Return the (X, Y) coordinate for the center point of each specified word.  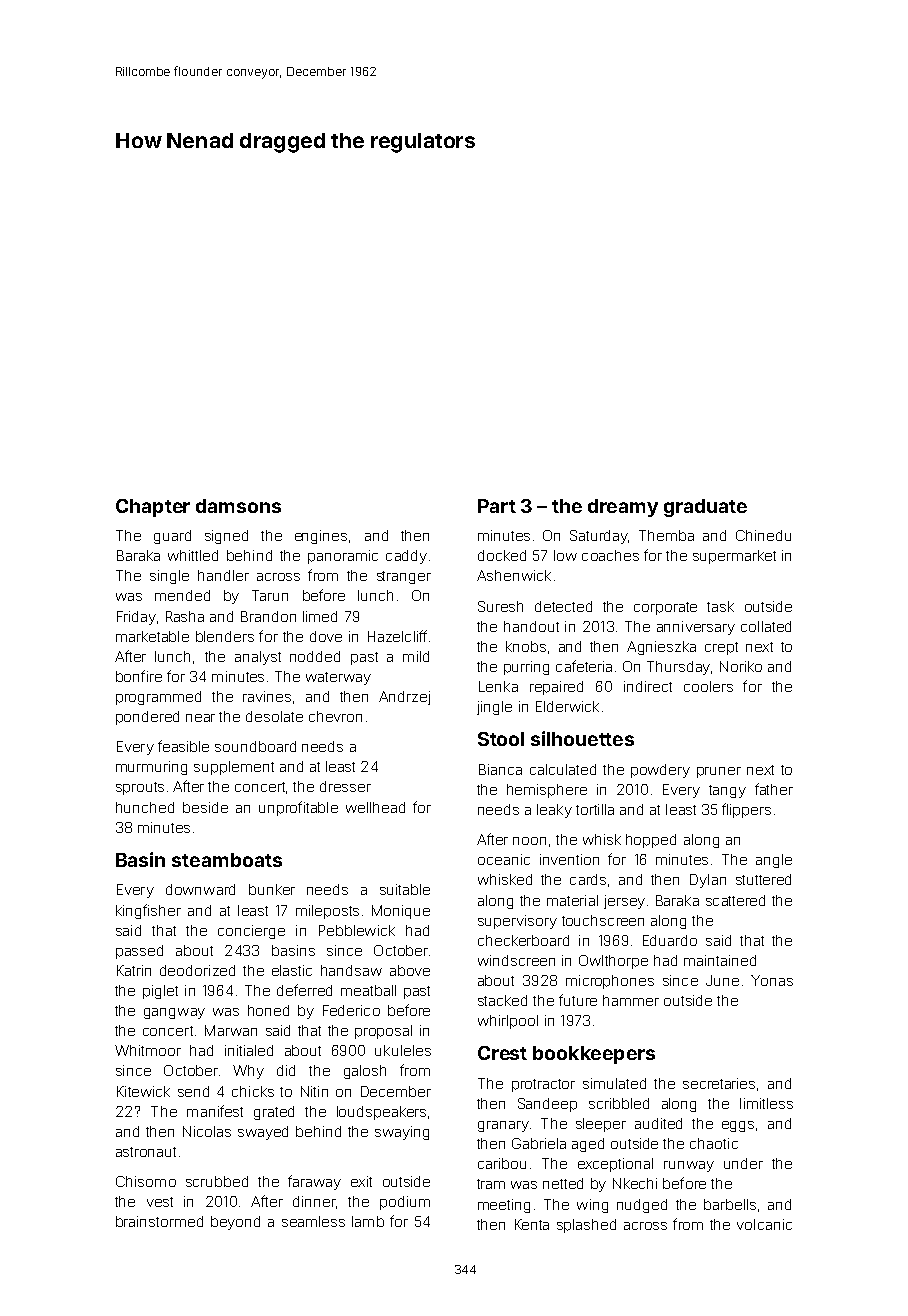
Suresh (500, 606)
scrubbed (217, 1181)
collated (766, 626)
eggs (738, 1126)
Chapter (153, 508)
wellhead (375, 807)
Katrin (134, 970)
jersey (624, 902)
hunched (145, 807)
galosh (365, 1072)
